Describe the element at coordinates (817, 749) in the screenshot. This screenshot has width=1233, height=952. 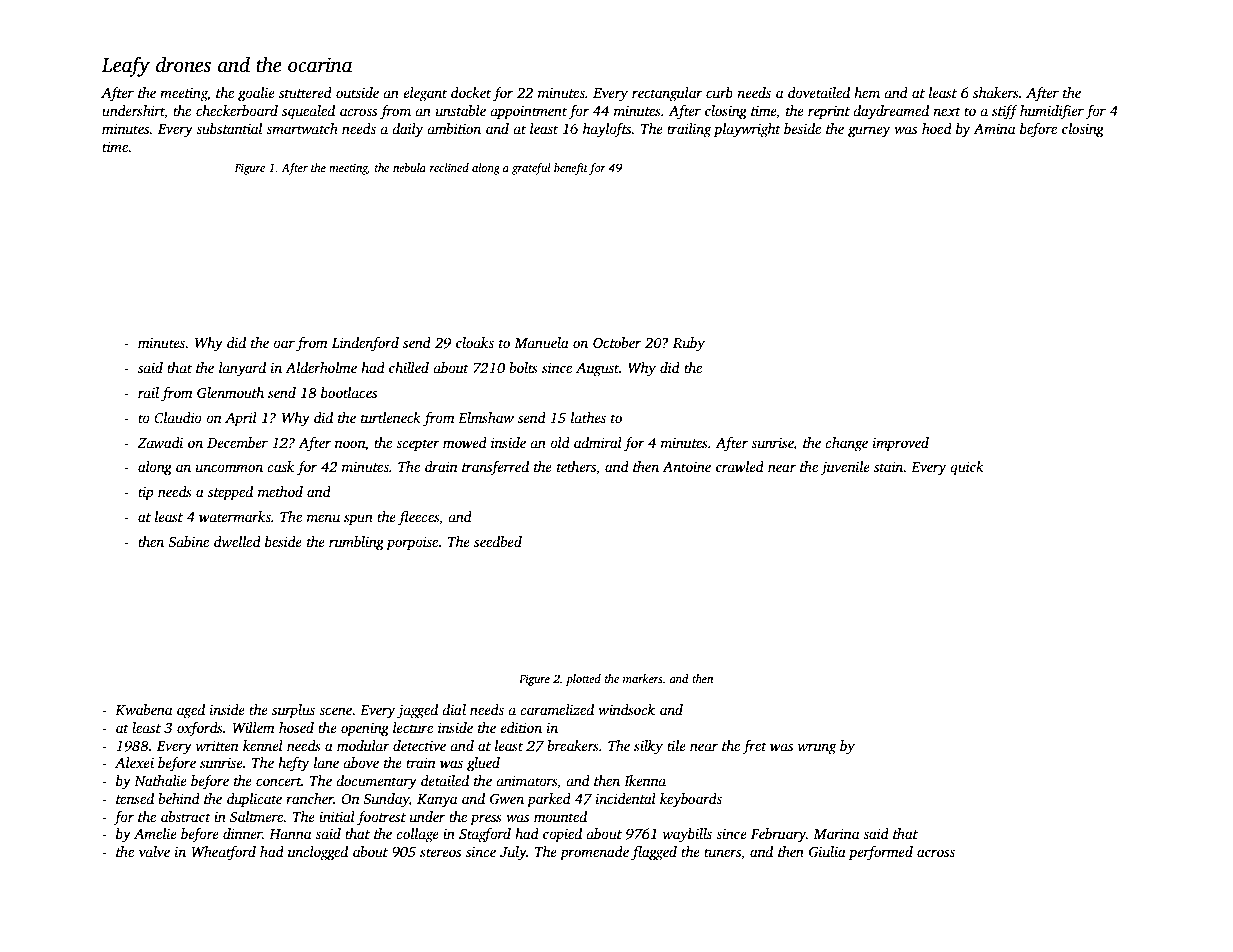
I see `wrung` at that location.
